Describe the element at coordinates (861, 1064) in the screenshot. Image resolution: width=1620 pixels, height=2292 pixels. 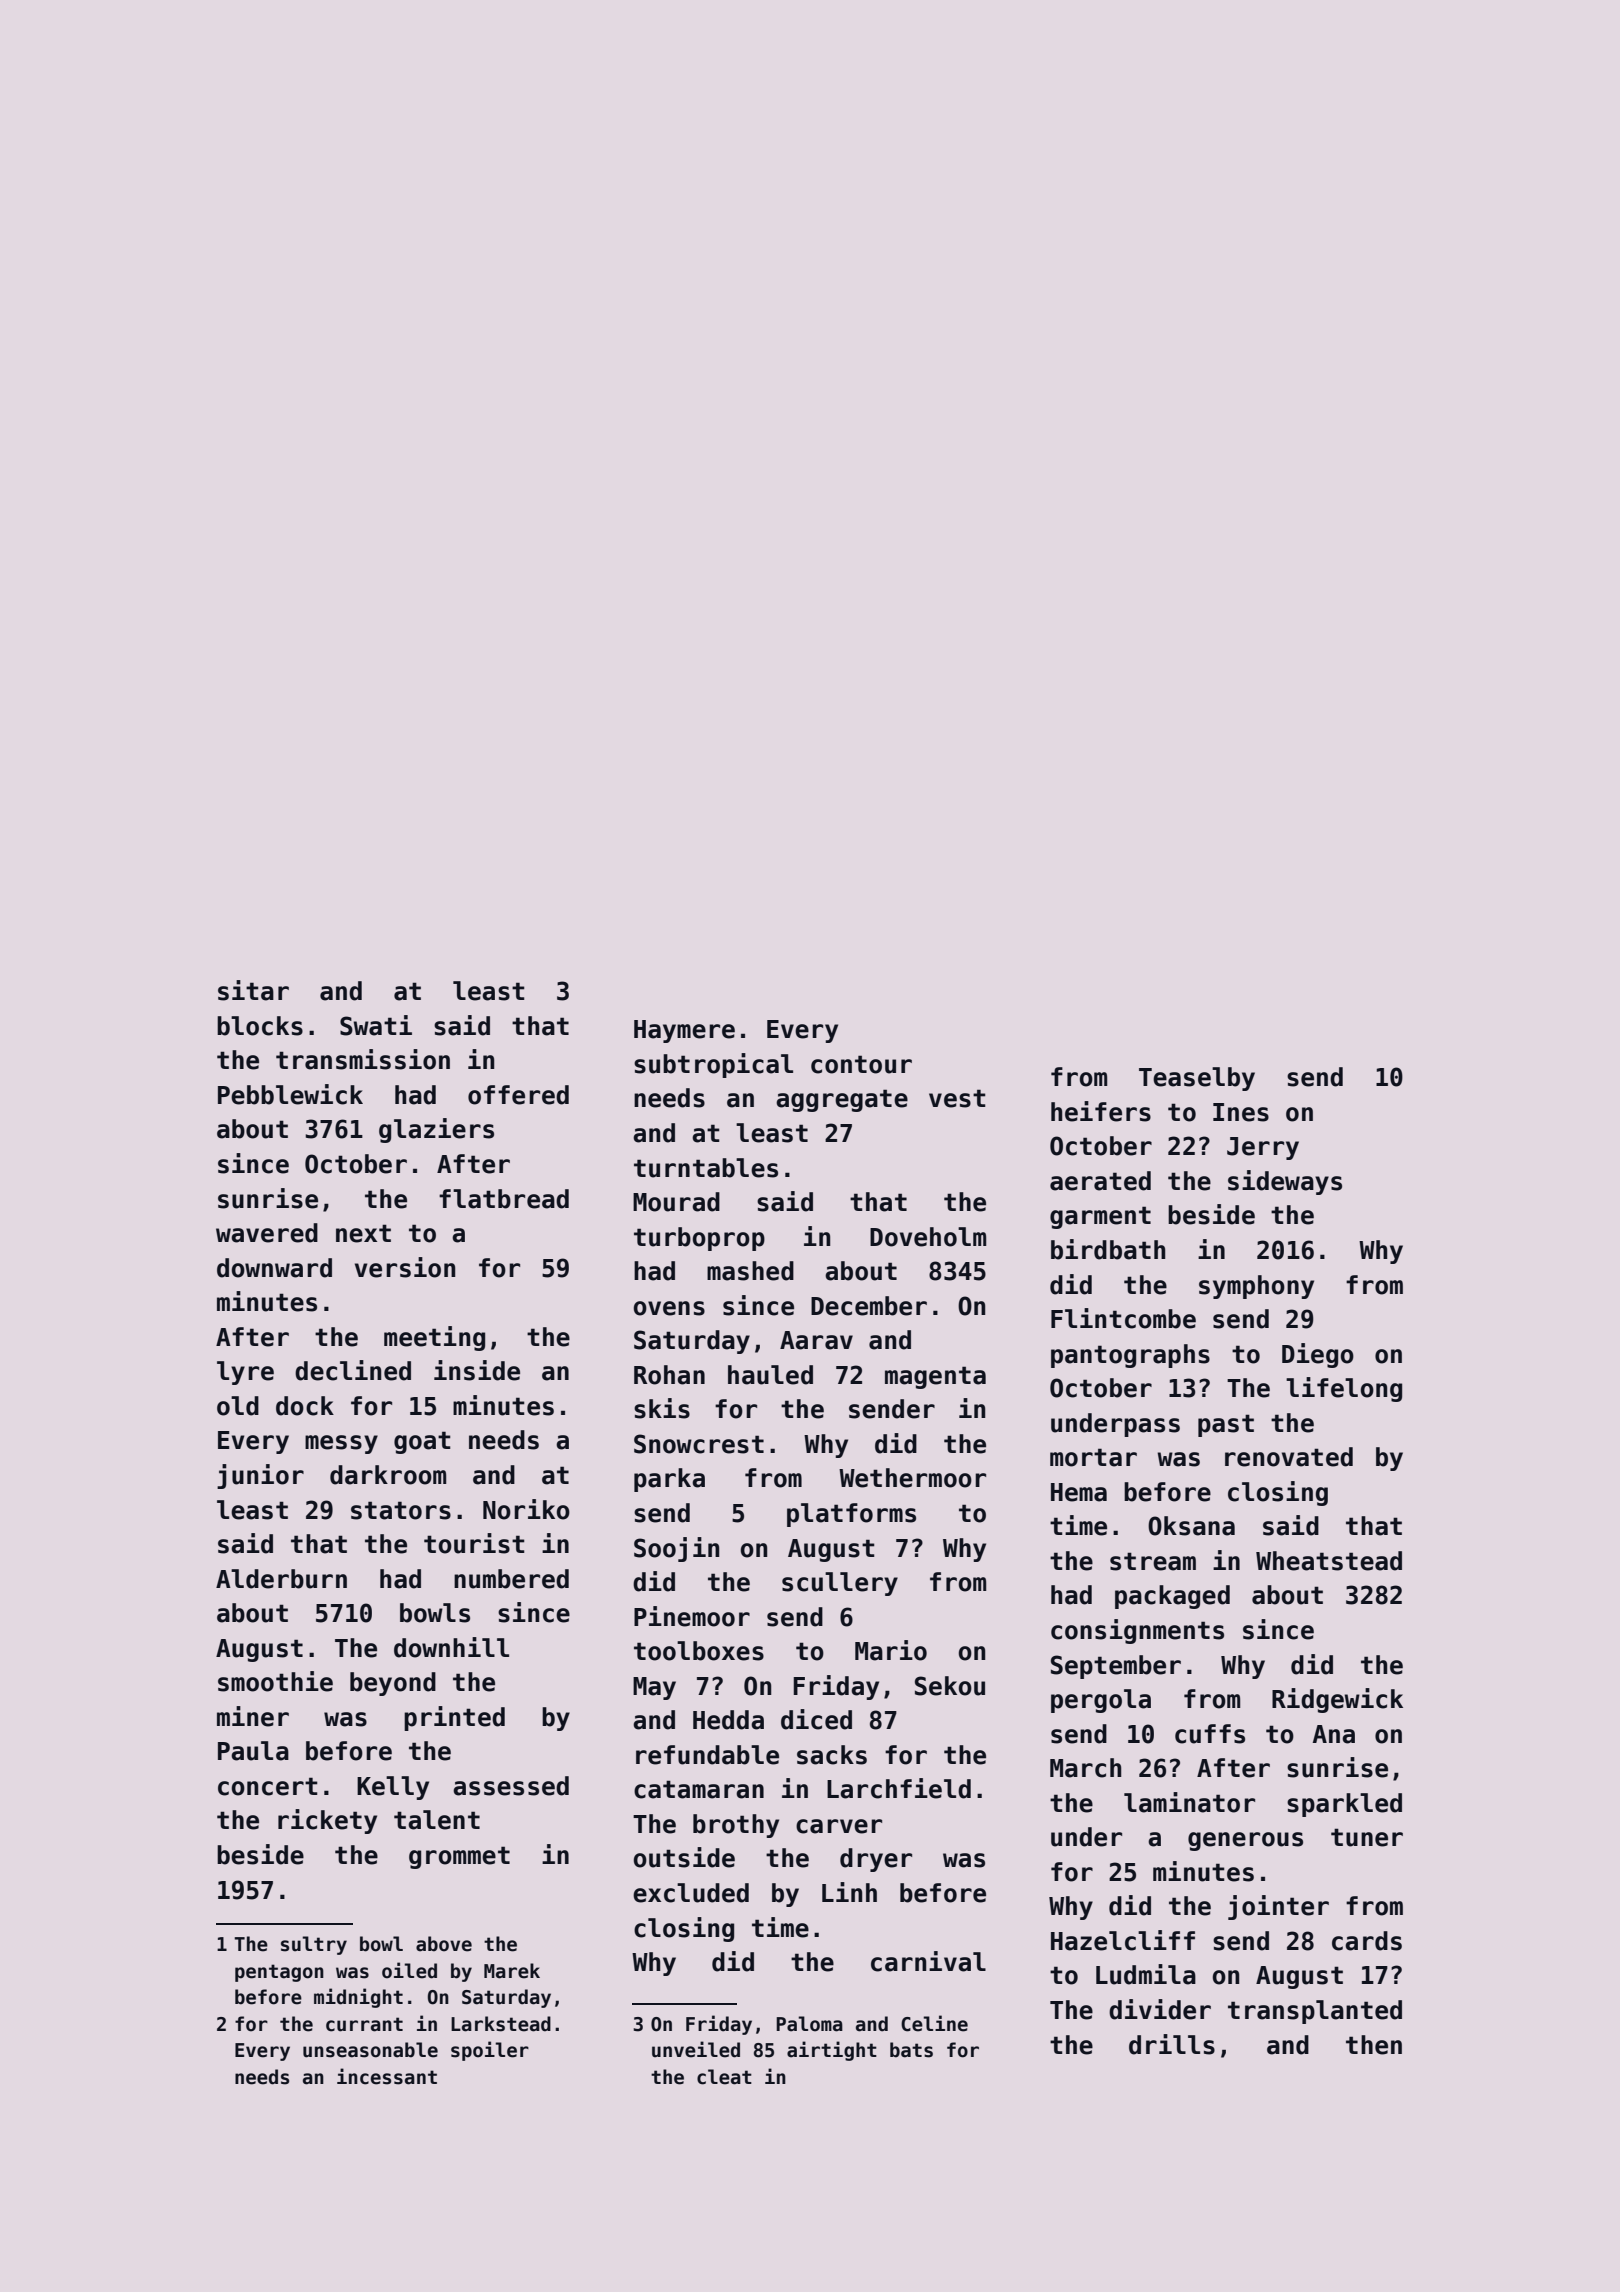
I see `contour` at that location.
